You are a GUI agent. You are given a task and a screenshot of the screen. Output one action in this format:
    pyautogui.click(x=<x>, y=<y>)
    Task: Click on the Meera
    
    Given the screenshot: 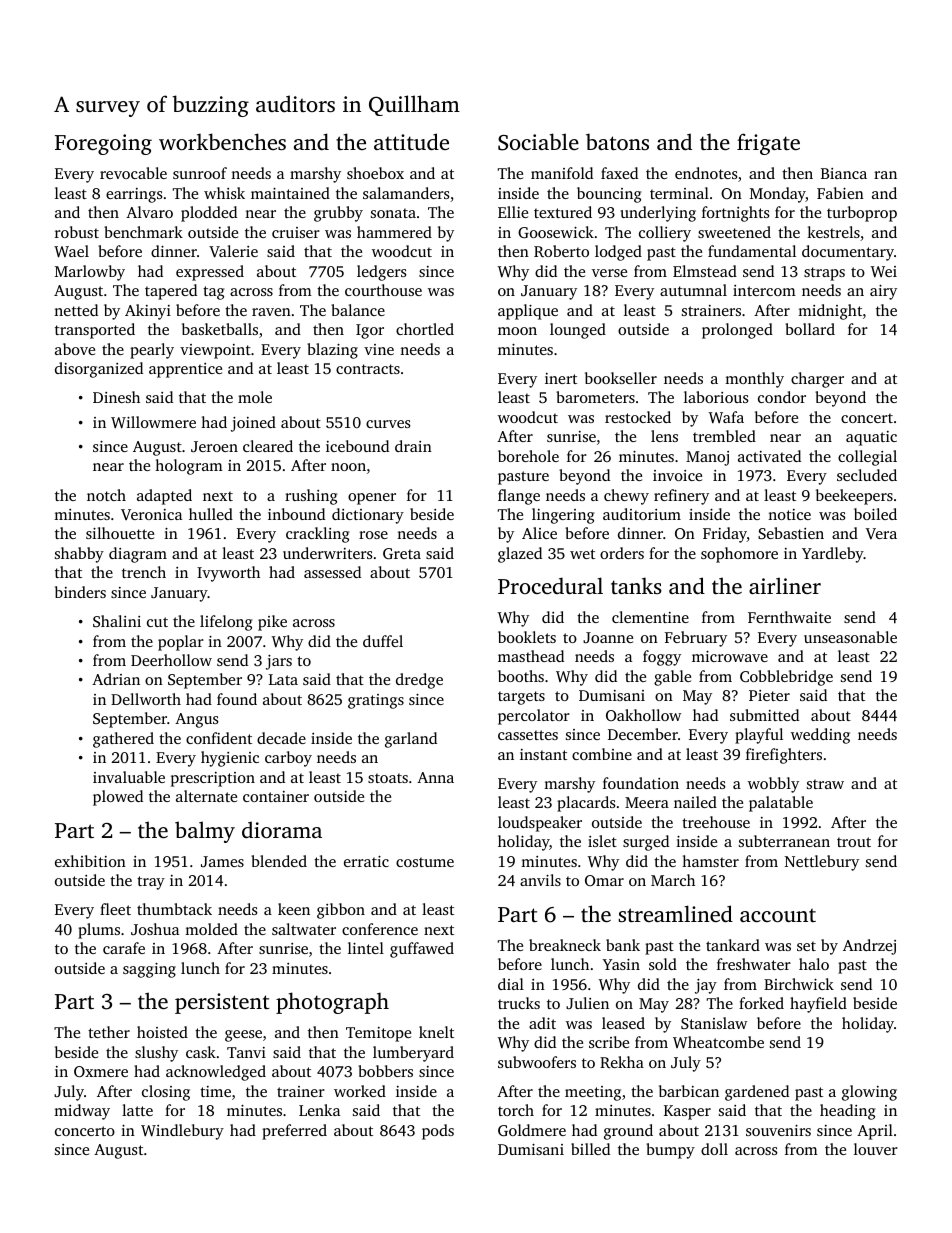 What is the action you would take?
    pyautogui.click(x=647, y=802)
